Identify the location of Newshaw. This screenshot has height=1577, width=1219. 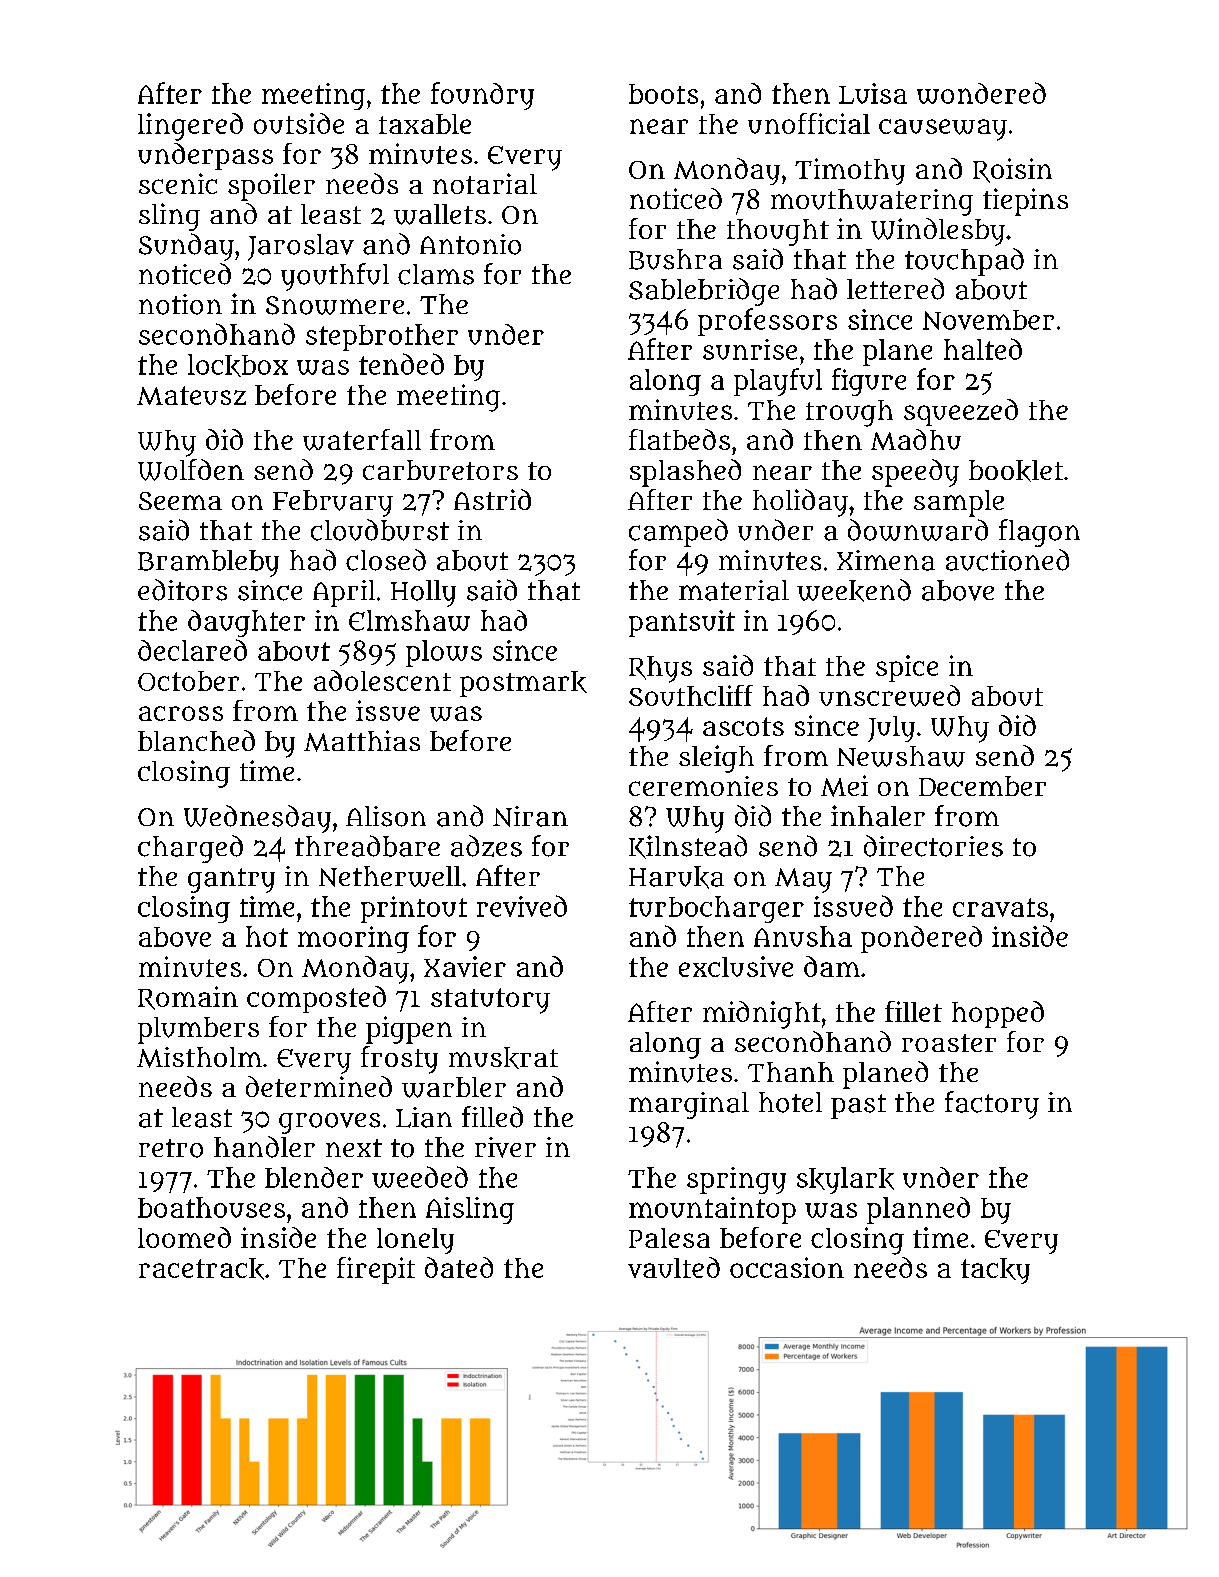
(901, 756).
